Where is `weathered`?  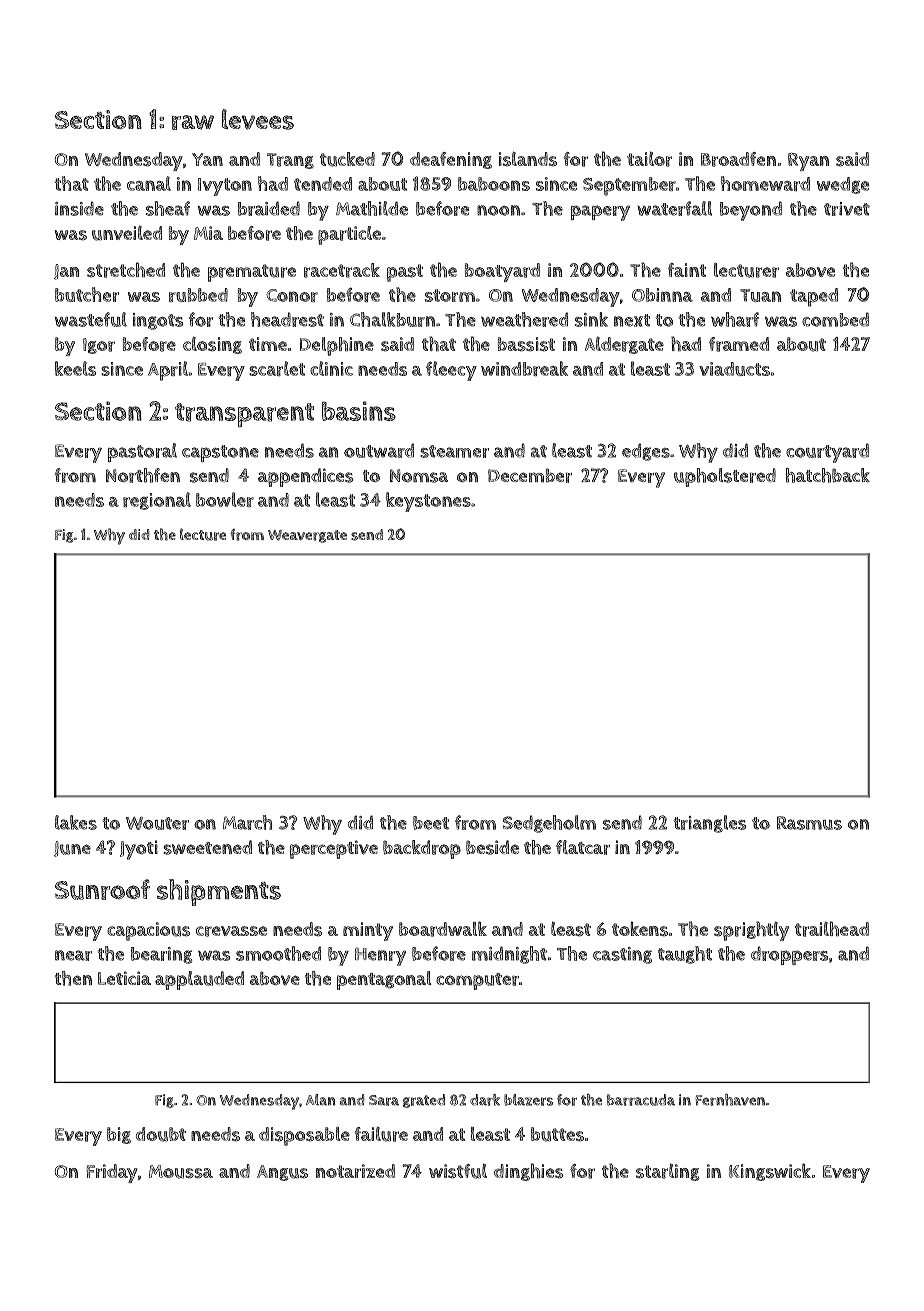 weathered is located at coordinates (524, 319).
